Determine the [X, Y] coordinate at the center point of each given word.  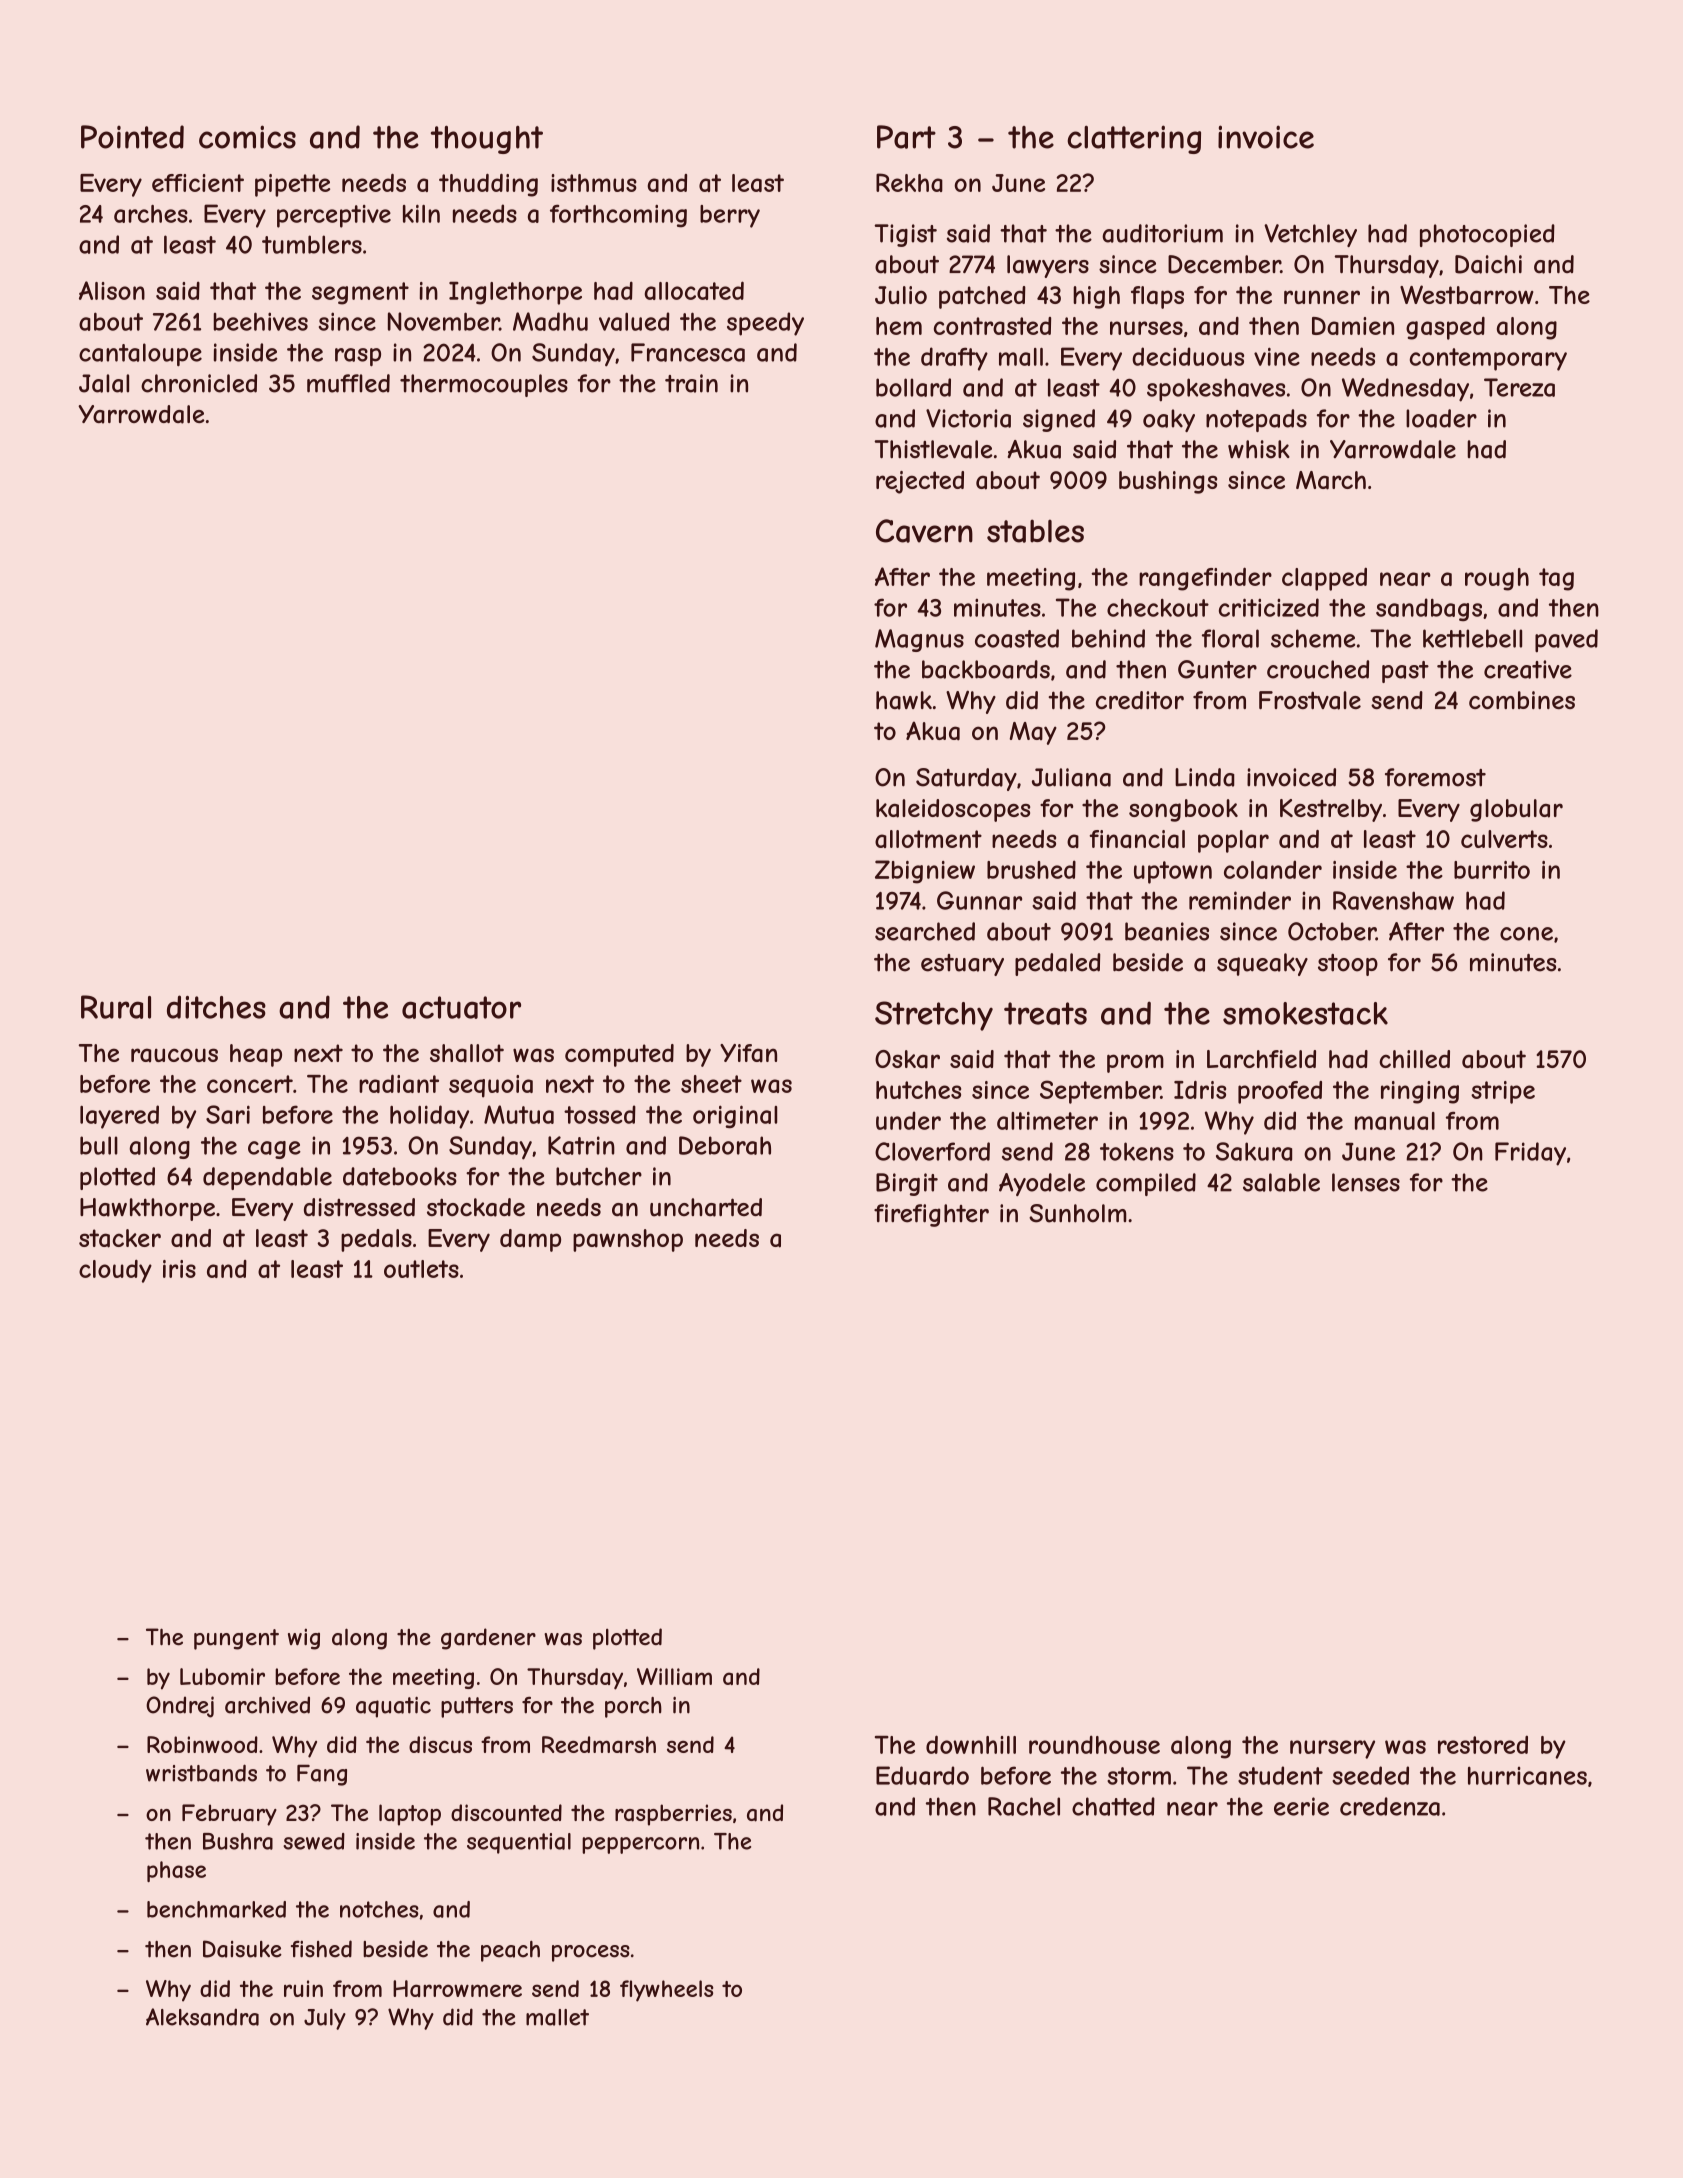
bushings [1168, 482]
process [591, 1953]
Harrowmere [457, 1988]
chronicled [199, 383]
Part [906, 137]
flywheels [666, 1991]
